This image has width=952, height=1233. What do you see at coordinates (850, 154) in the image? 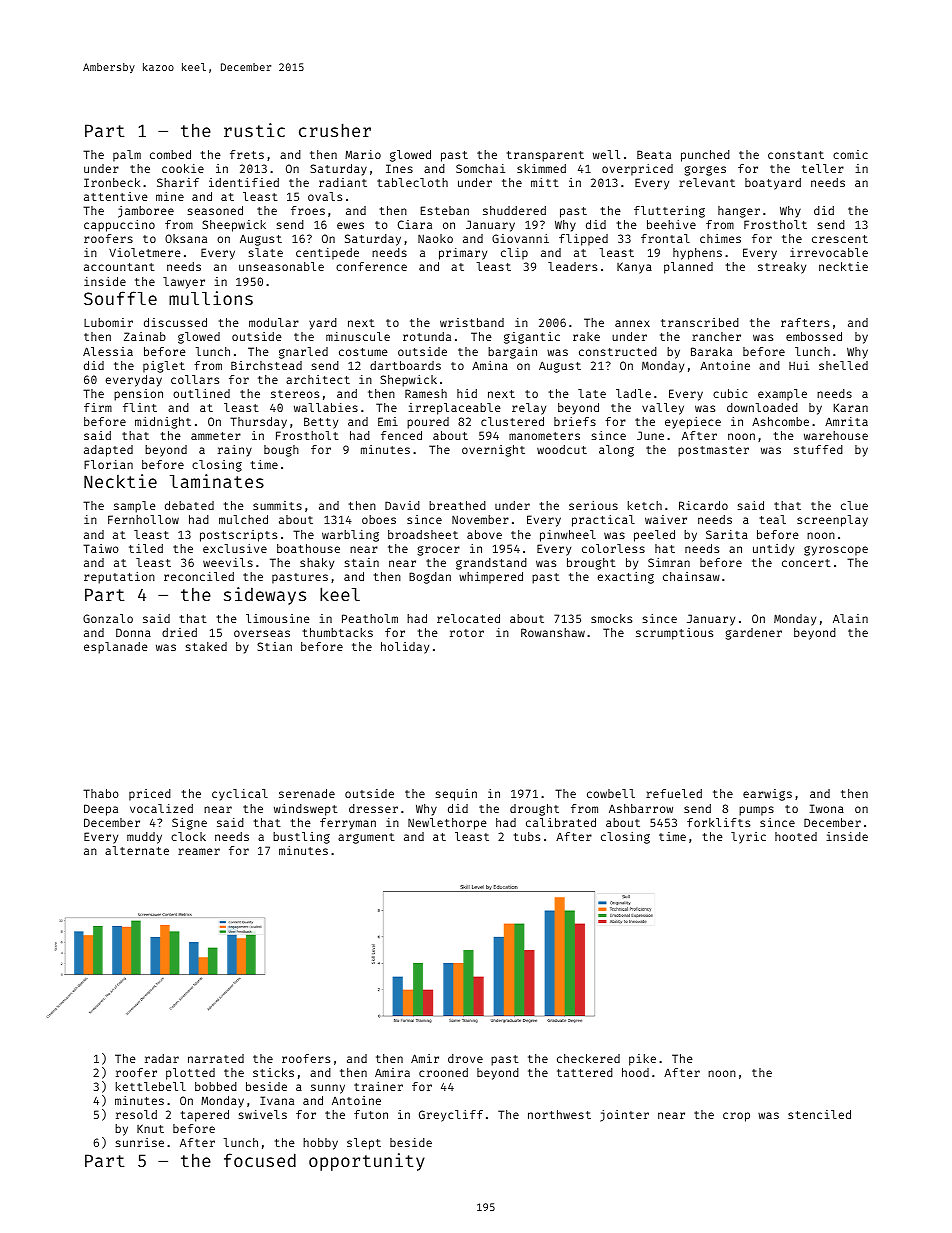
I see `comic` at bounding box center [850, 154].
